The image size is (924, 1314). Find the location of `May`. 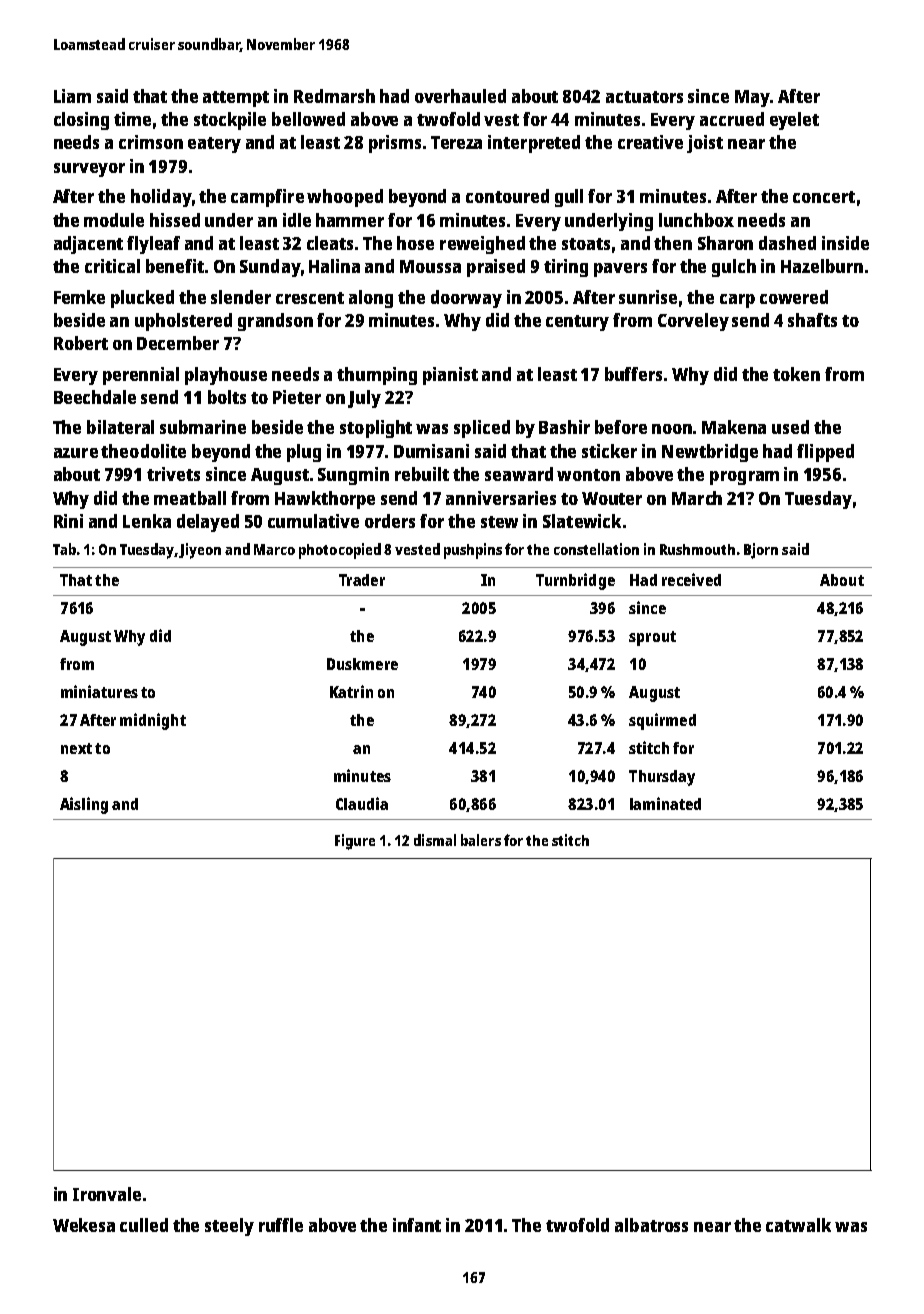

May is located at coordinates (752, 98).
